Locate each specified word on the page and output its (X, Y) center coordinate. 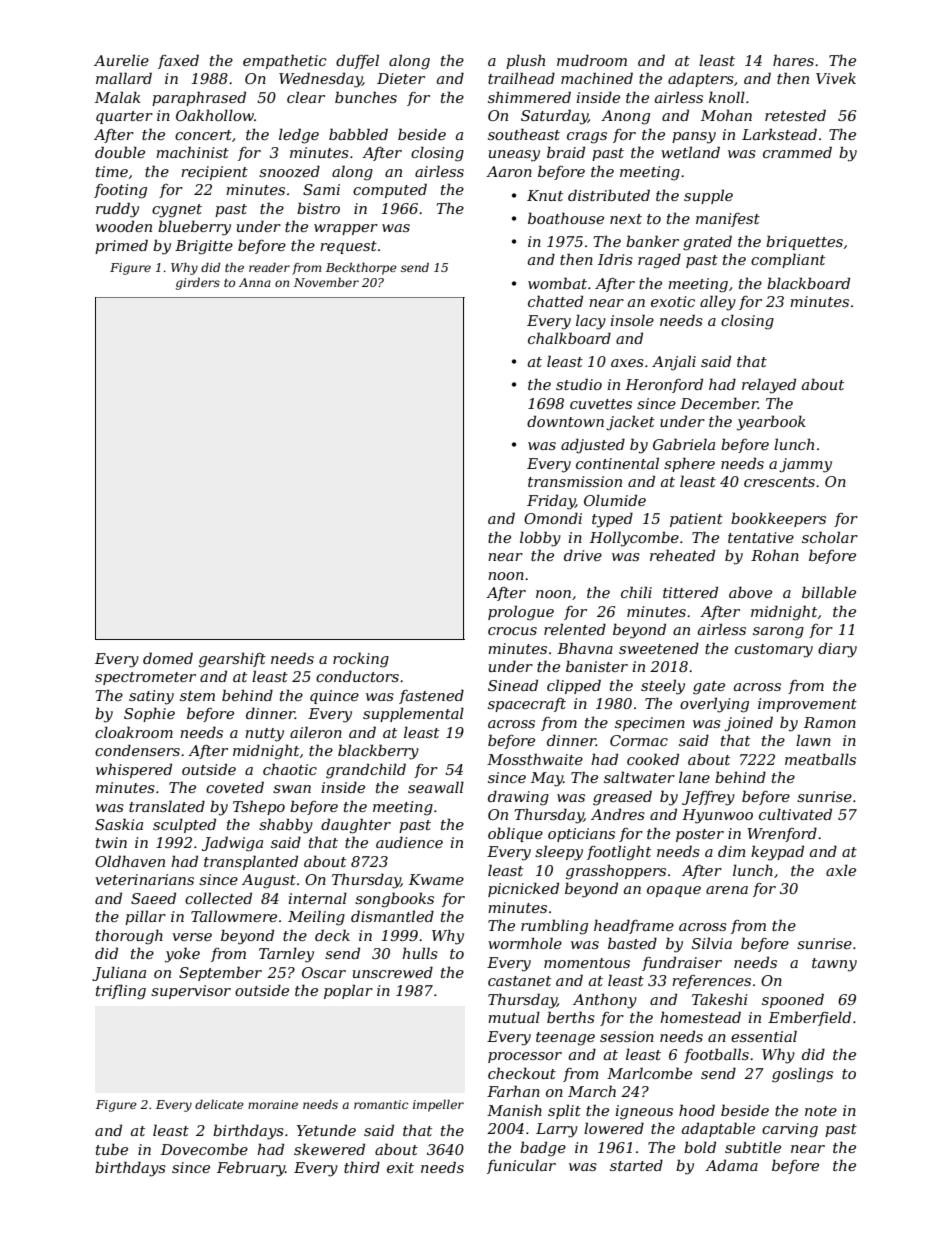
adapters (701, 79)
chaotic (290, 769)
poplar (348, 991)
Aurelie (121, 60)
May (547, 779)
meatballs (820, 759)
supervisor (191, 992)
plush (525, 61)
